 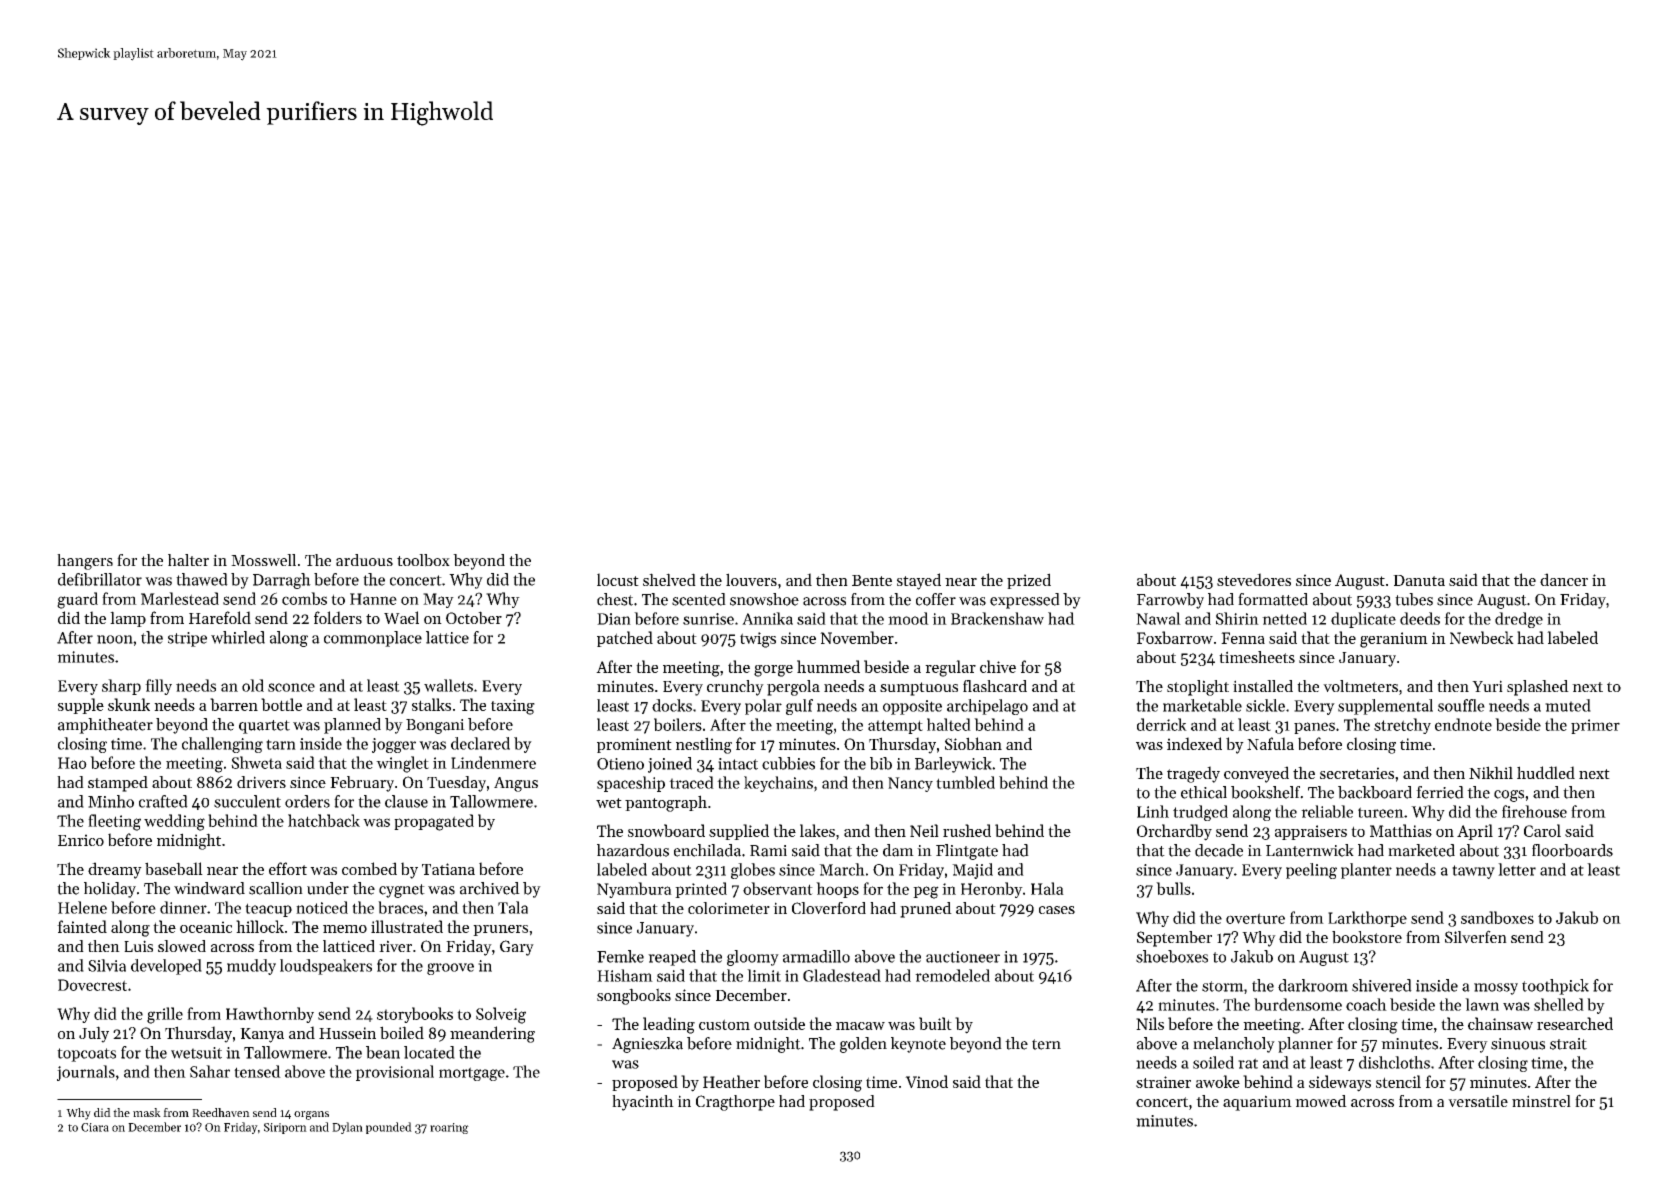 What do you see at coordinates (1193, 774) in the page?
I see `tragedy` at bounding box center [1193, 774].
